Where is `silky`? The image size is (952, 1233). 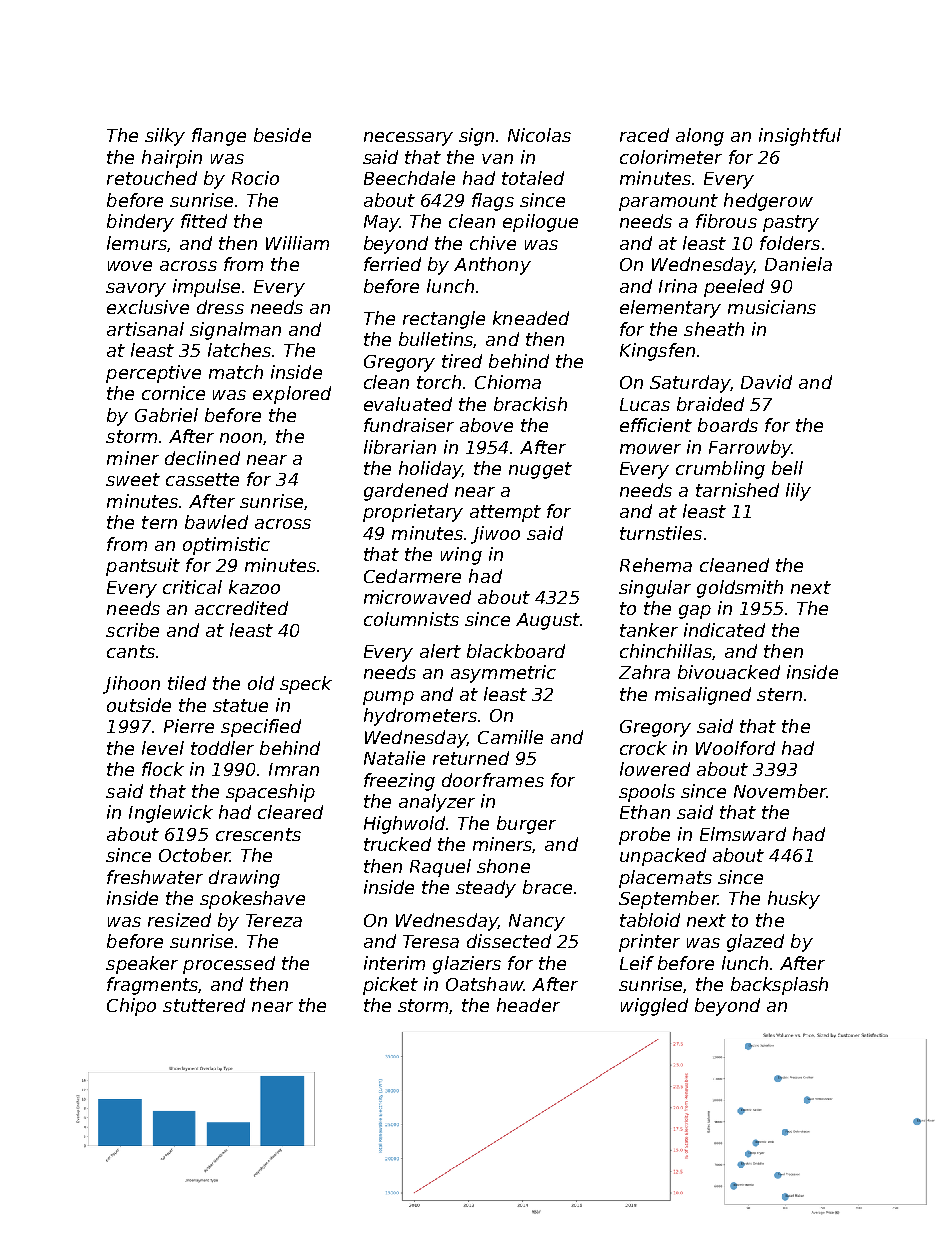 silky is located at coordinates (165, 137).
